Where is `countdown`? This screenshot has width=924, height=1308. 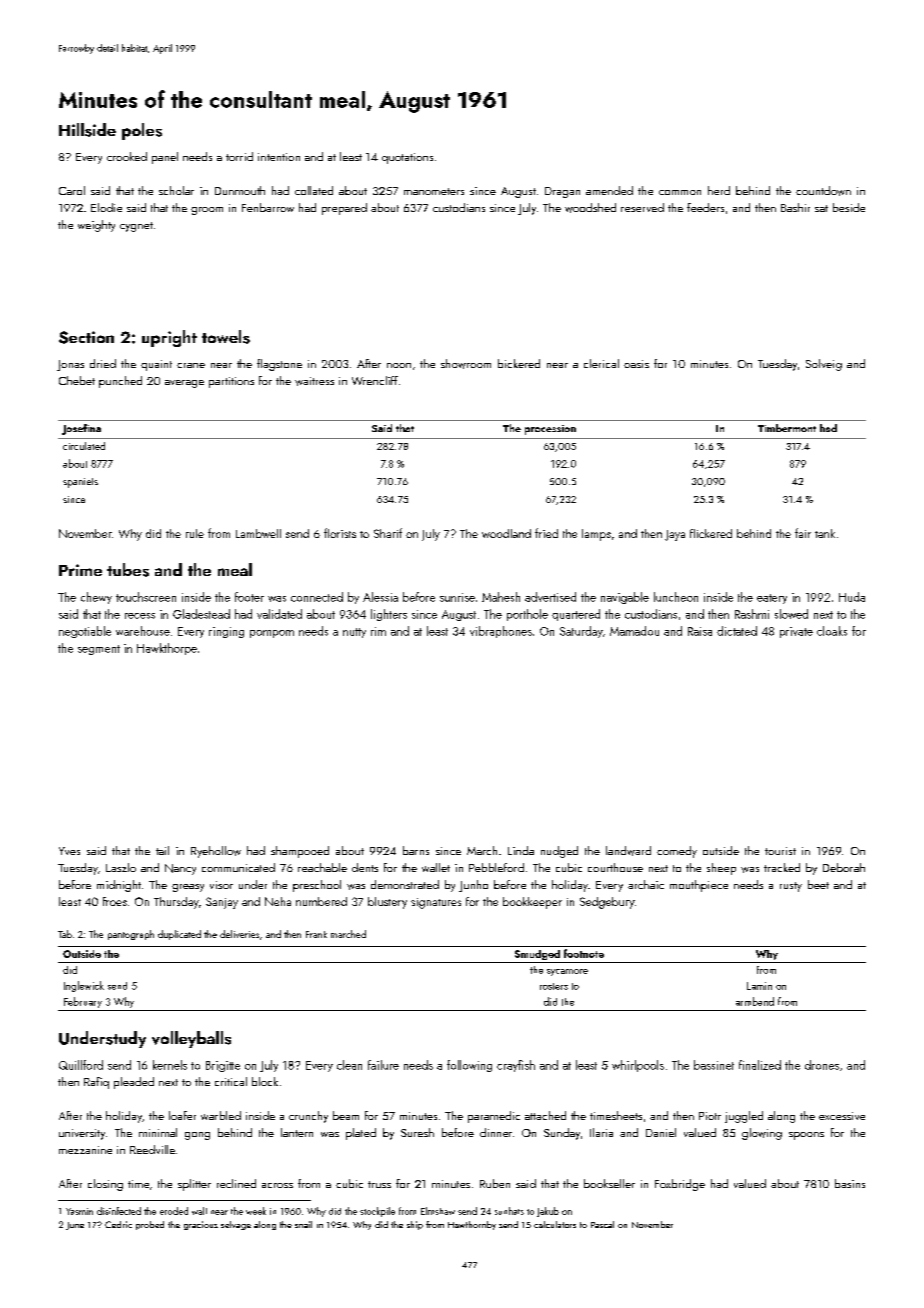
countdown is located at coordinates (823, 191).
